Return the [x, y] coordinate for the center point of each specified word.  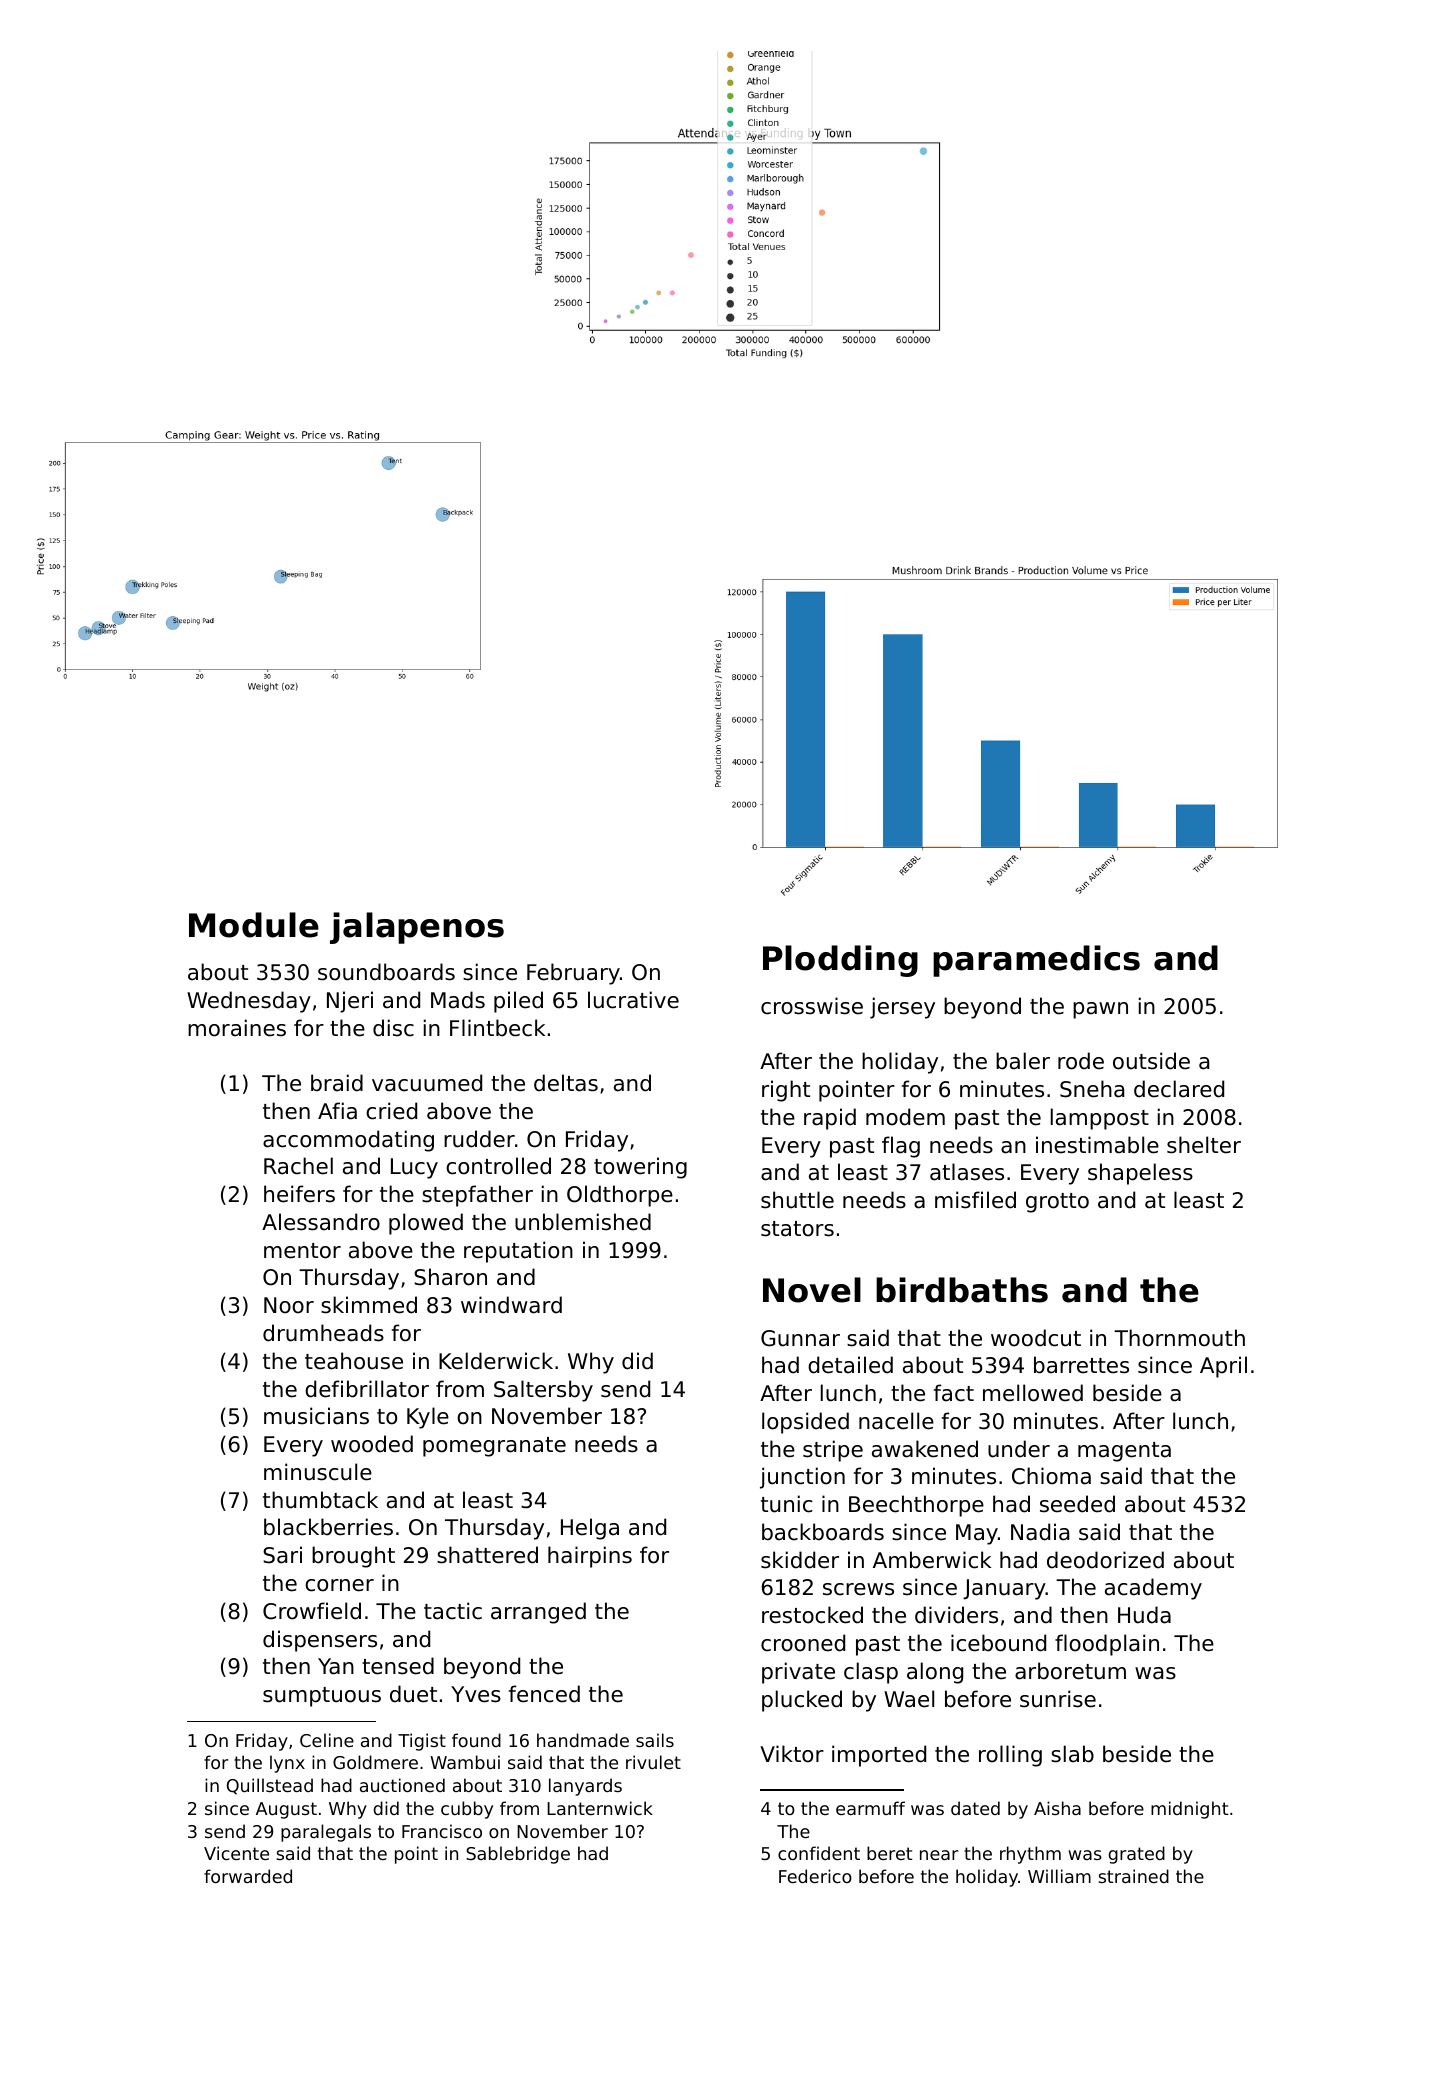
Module [254, 925]
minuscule [318, 1472]
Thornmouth [1179, 1338]
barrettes [1081, 1365]
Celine [327, 1740]
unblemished [583, 1222]
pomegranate [494, 1447]
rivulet [653, 1762]
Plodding [840, 961]
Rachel [298, 1166]
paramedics [1036, 961]
